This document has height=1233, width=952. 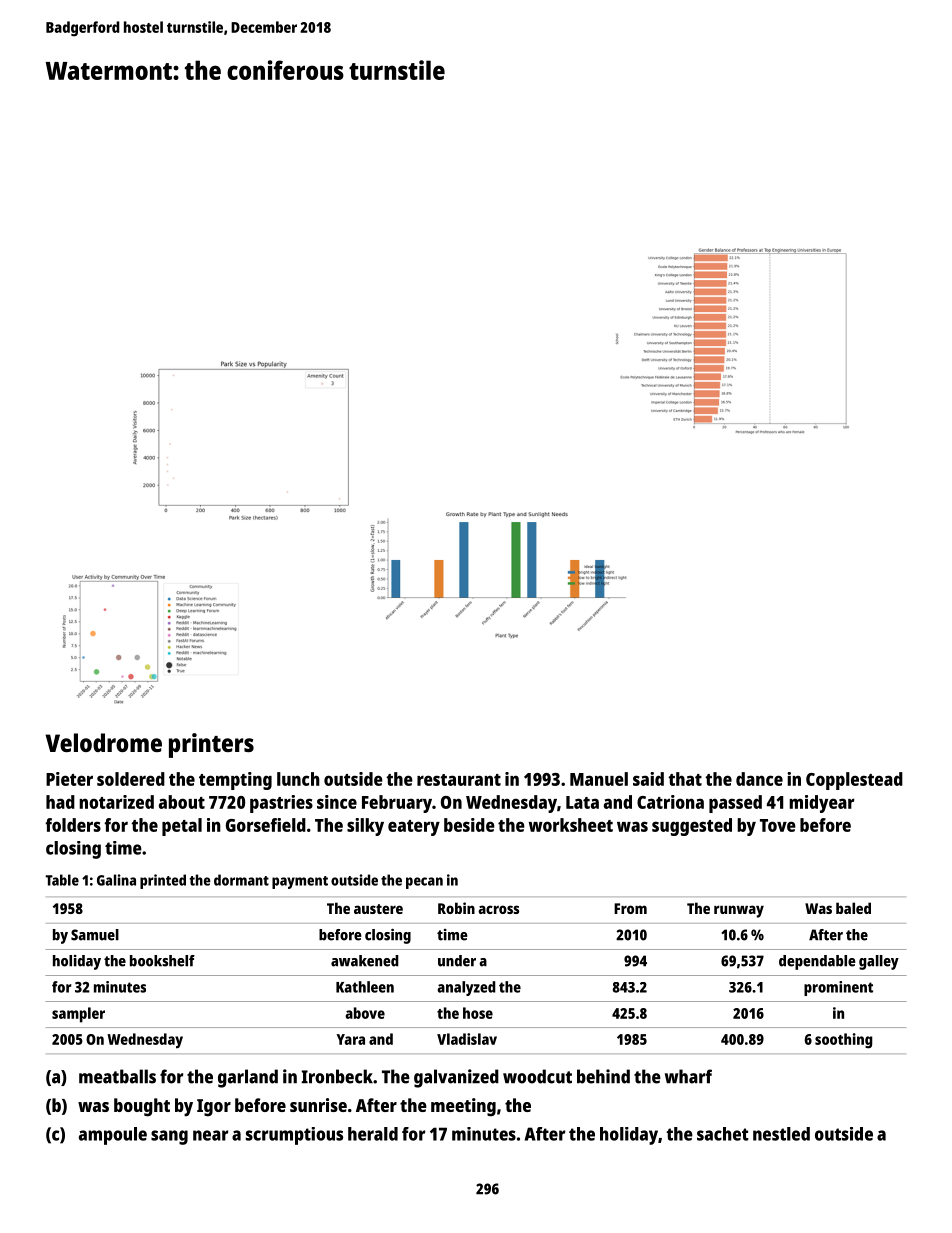 I want to click on ampoule, so click(x=113, y=1136).
